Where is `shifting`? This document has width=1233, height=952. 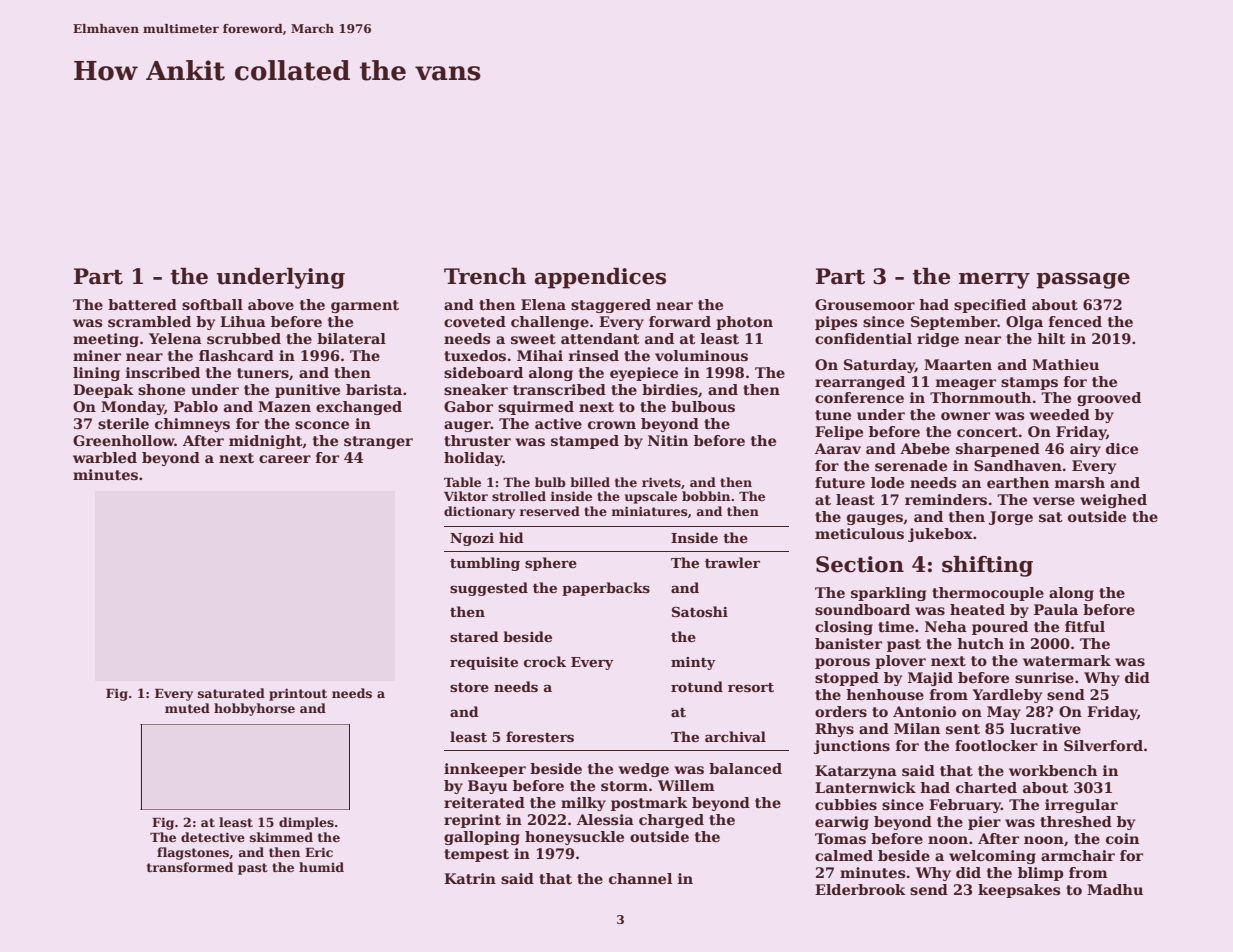 shifting is located at coordinates (987, 566).
